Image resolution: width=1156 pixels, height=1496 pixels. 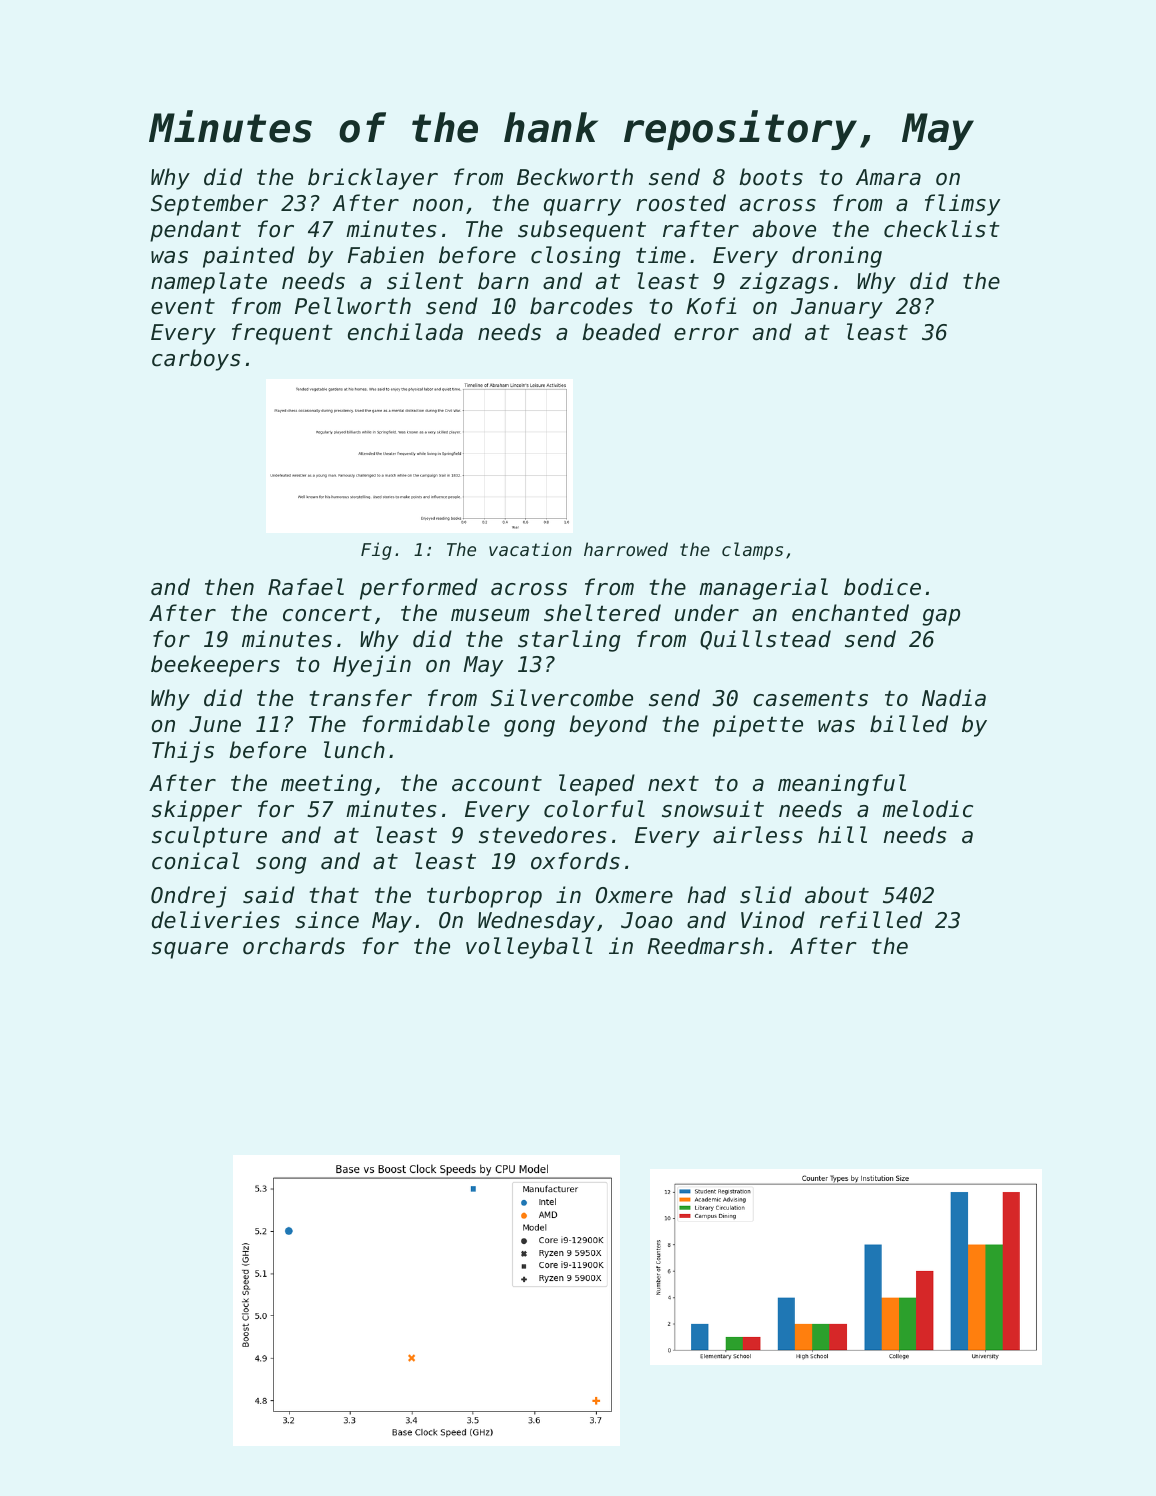 I want to click on Fabien, so click(x=386, y=255).
